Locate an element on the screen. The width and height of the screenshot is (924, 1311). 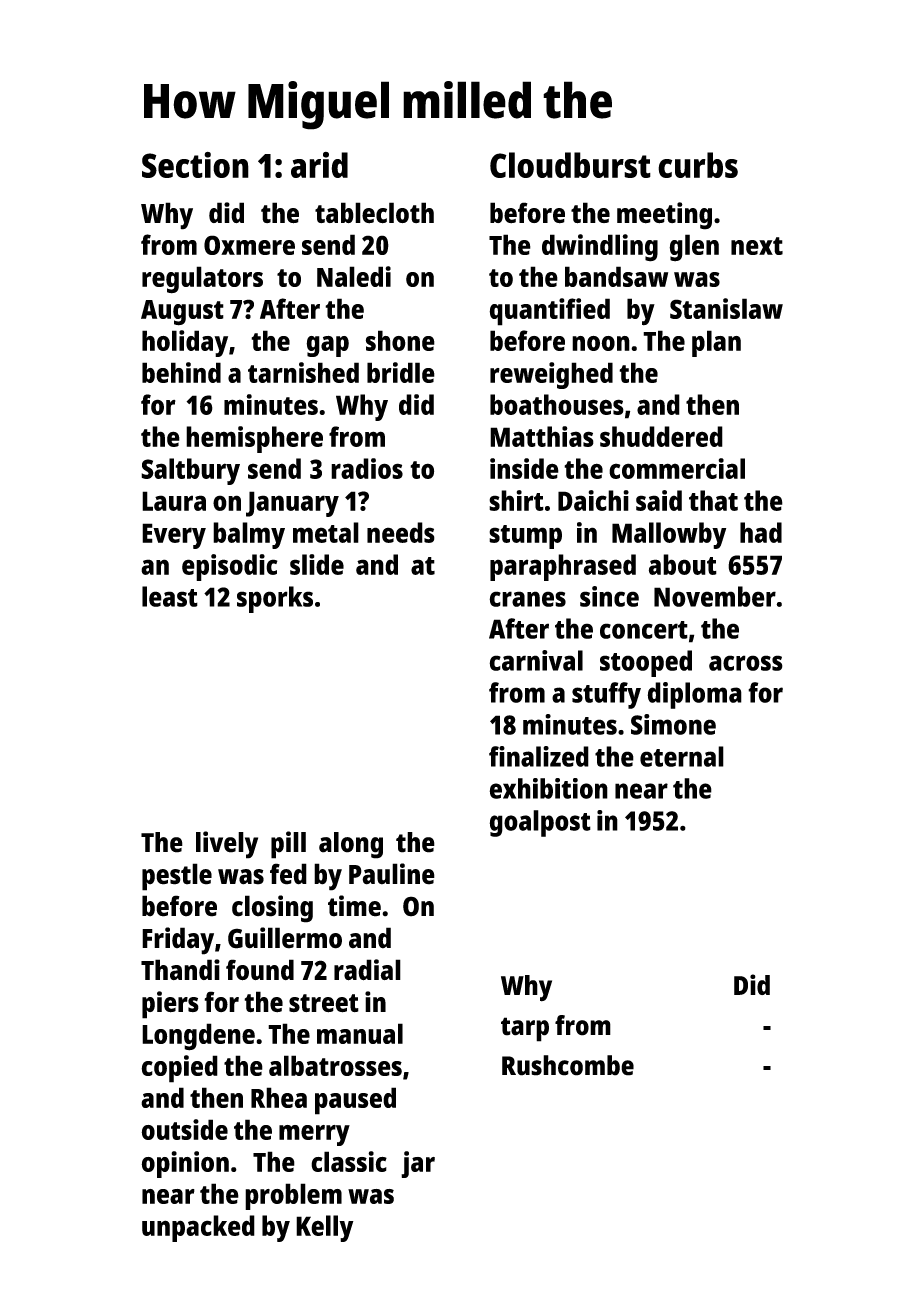
jar is located at coordinates (418, 1164).
